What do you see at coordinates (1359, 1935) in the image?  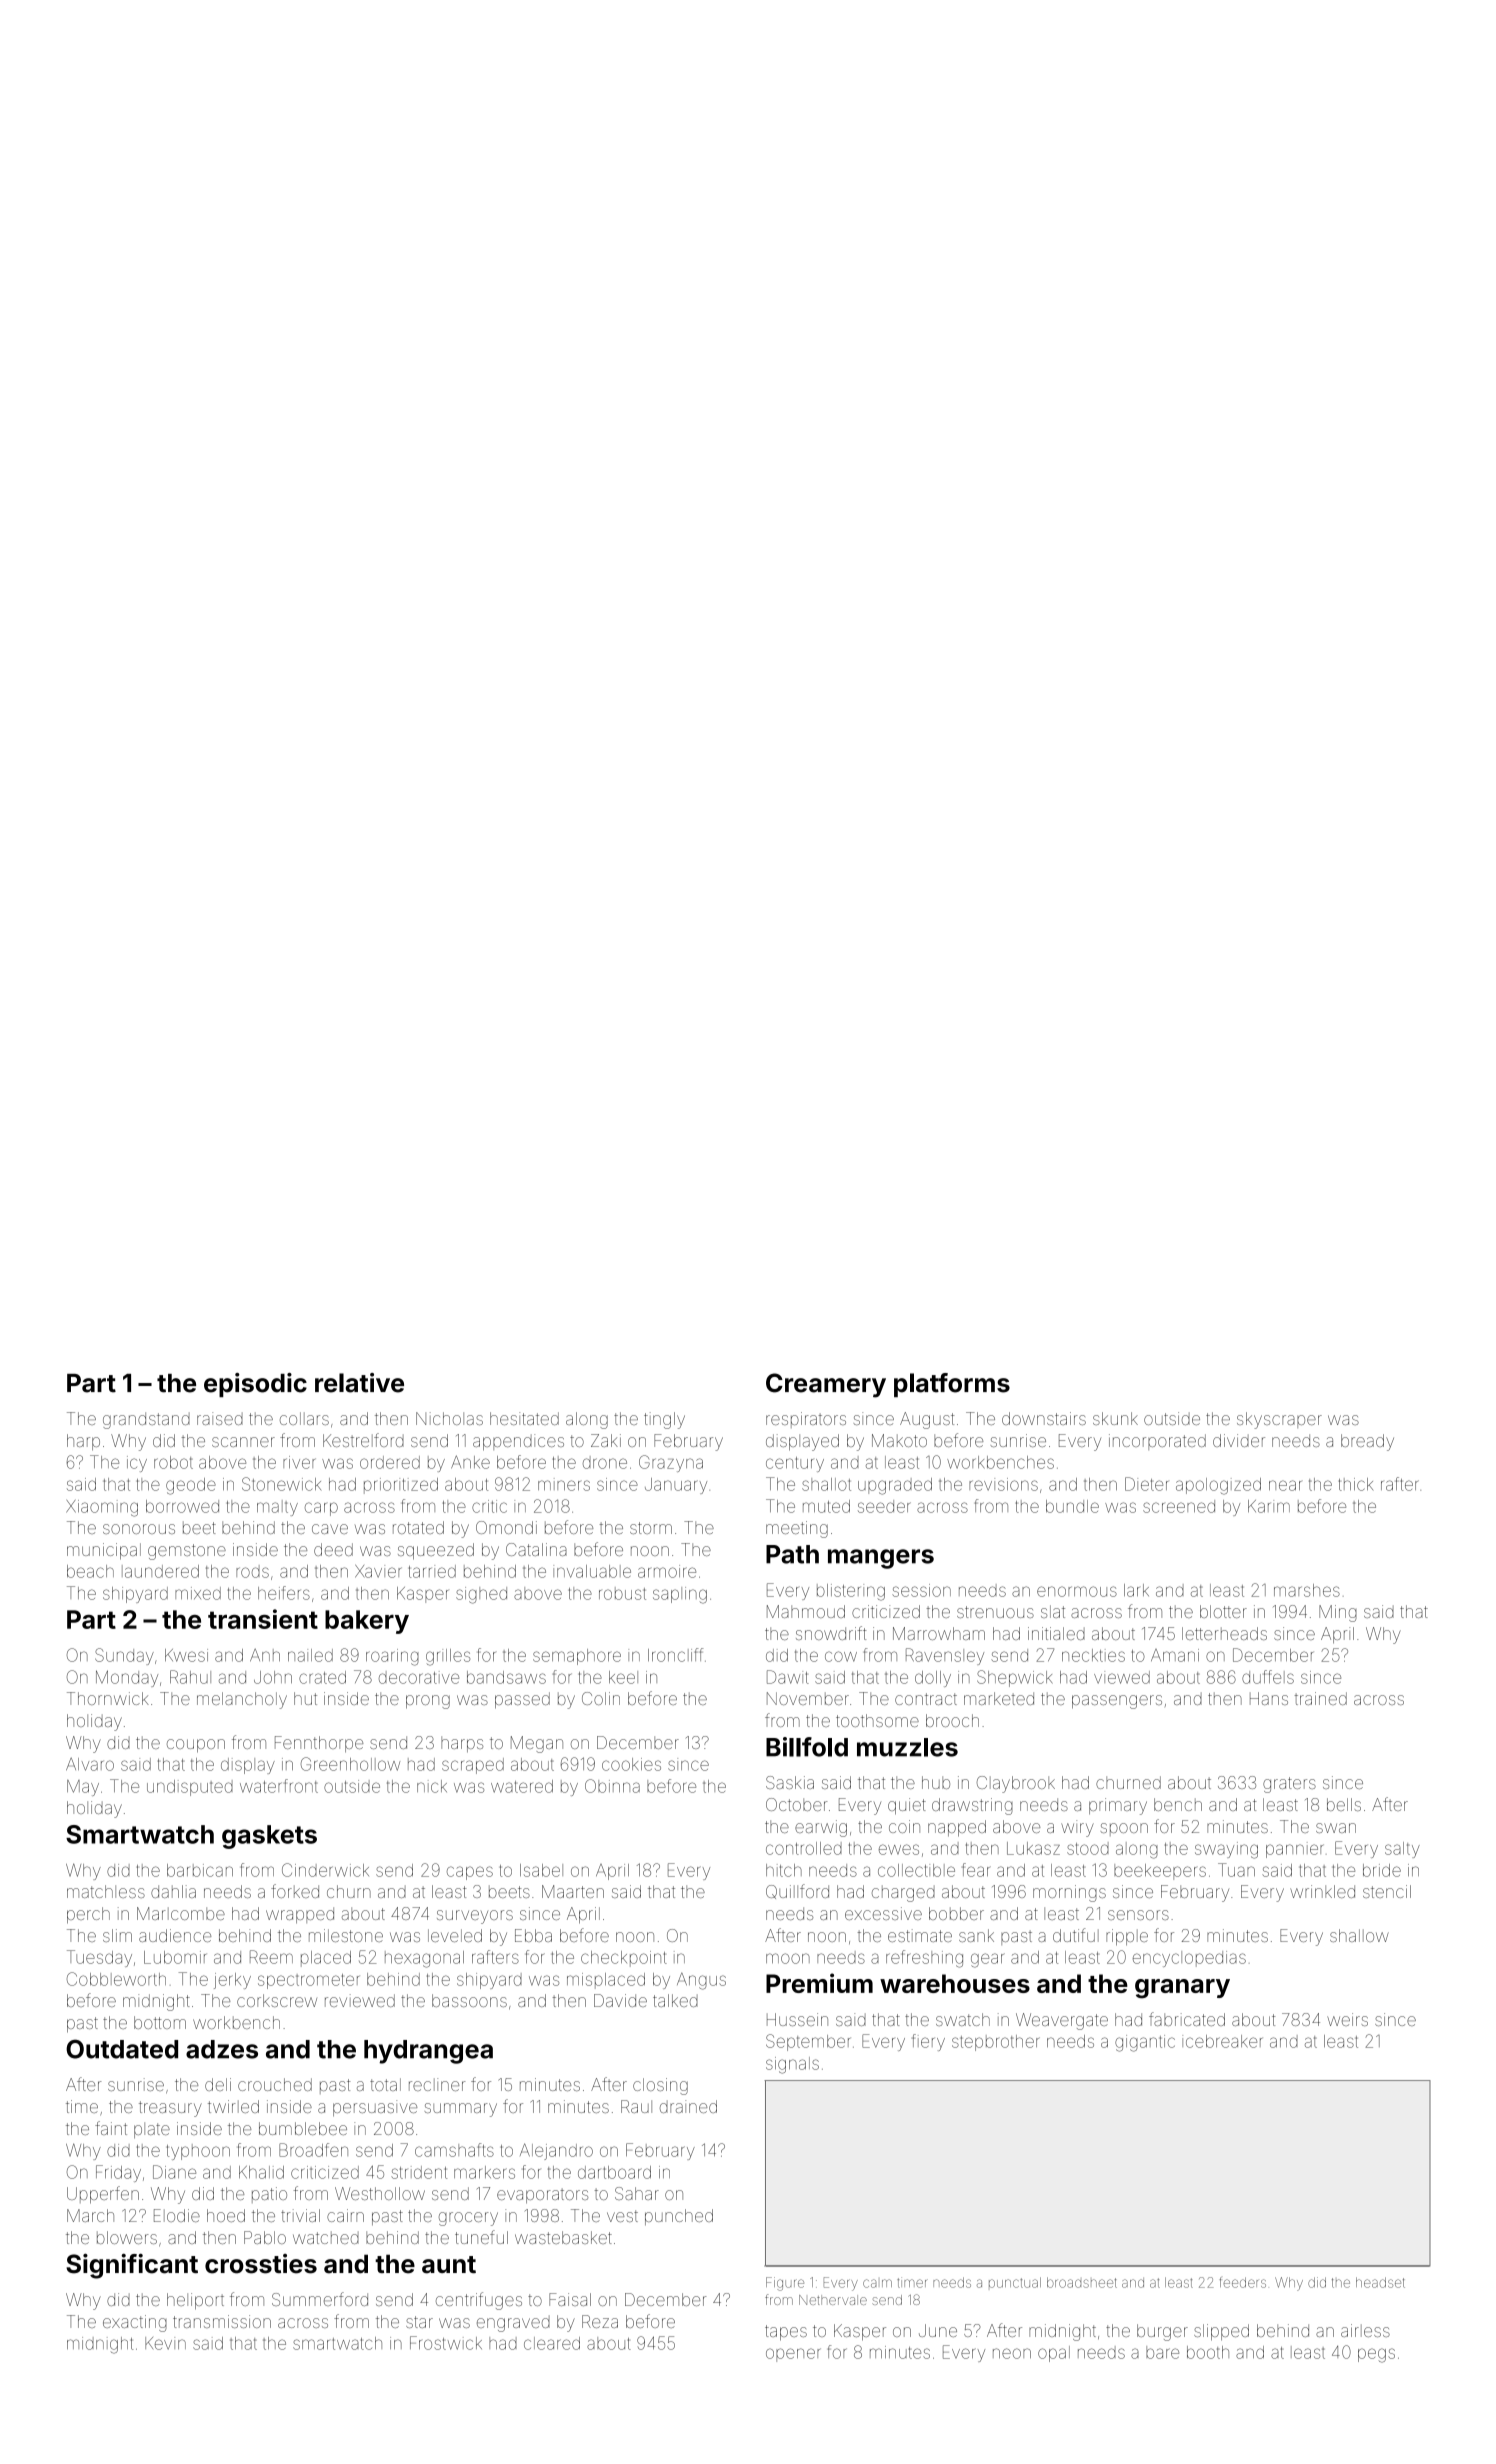 I see `shallow` at bounding box center [1359, 1935].
